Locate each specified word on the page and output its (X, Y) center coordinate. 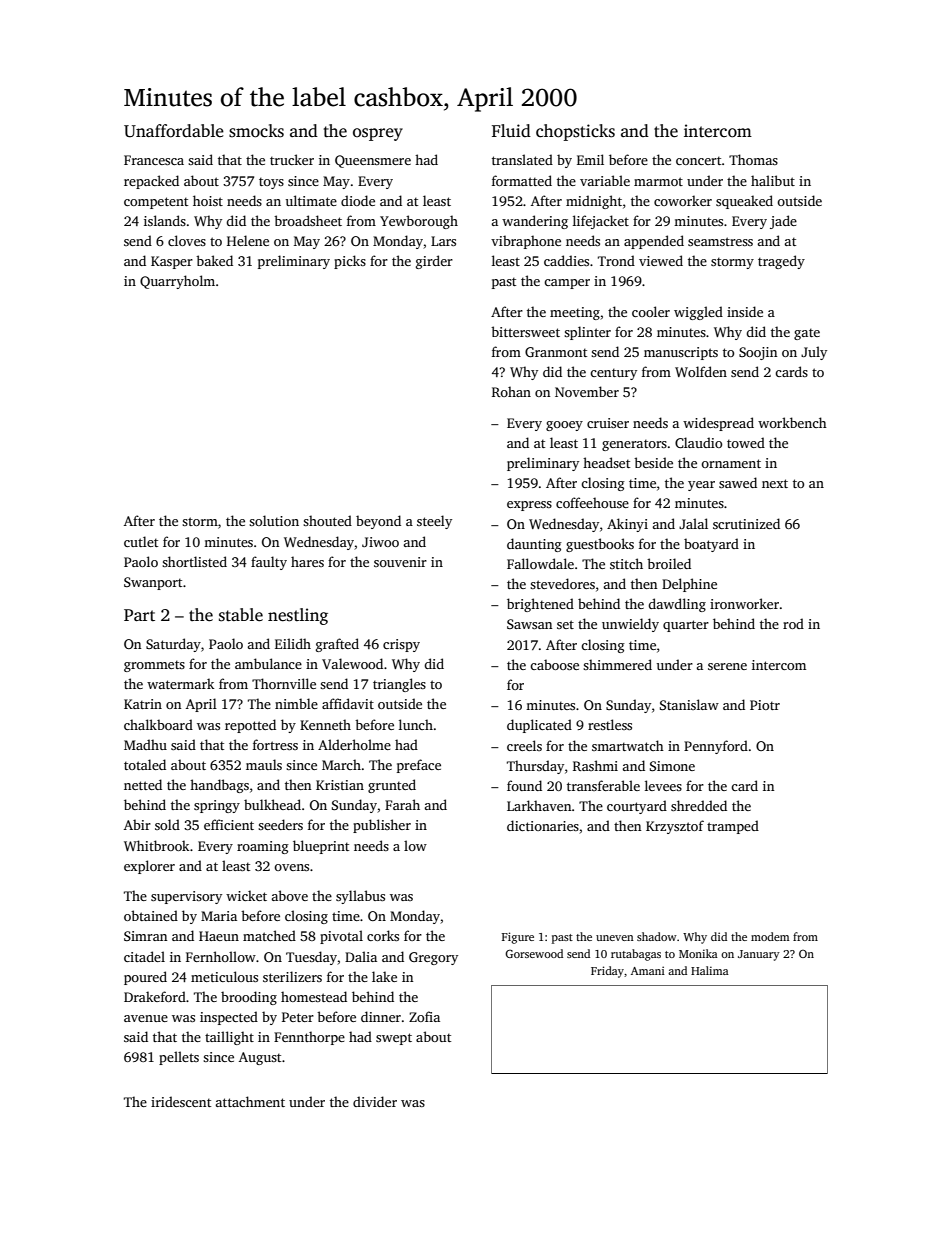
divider (375, 1101)
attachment (250, 1101)
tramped (733, 827)
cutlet (141, 541)
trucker (292, 159)
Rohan (511, 391)
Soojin (758, 353)
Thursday (535, 767)
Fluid (511, 130)
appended (654, 242)
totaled (145, 764)
